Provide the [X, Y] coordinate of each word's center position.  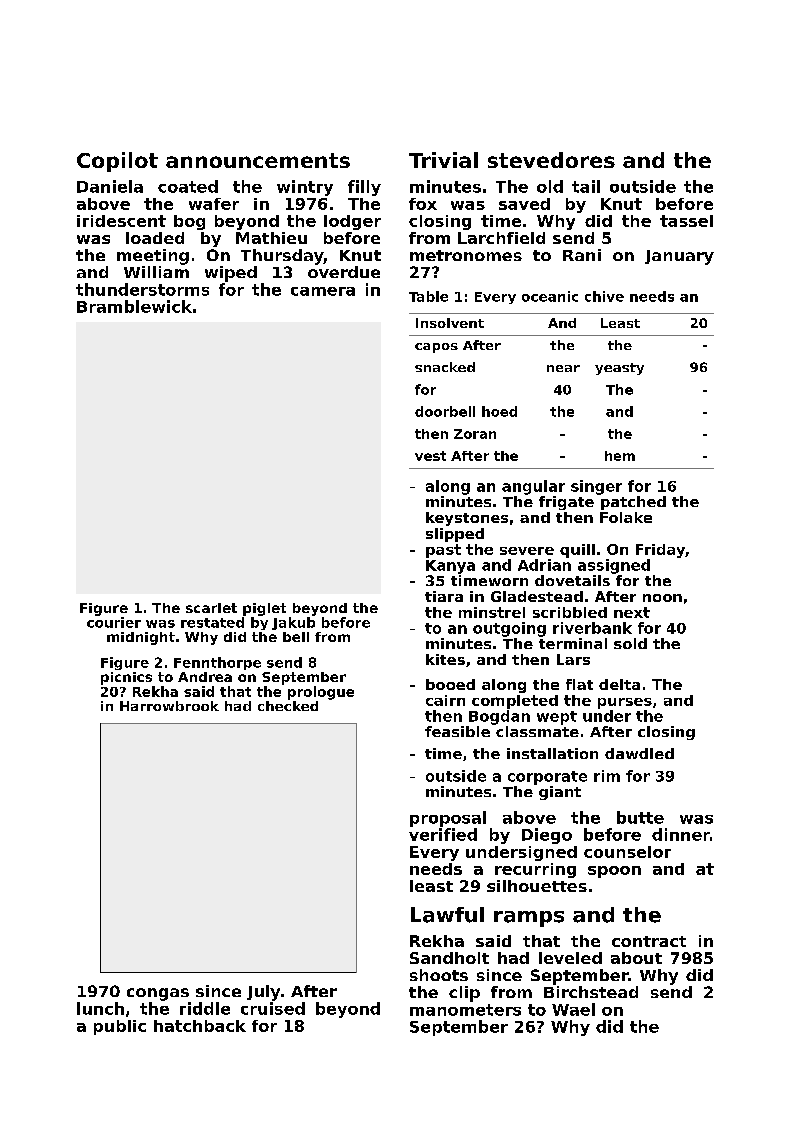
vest [430, 456]
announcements [258, 160]
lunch [100, 1008]
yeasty [619, 369]
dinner [681, 834]
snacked [445, 367]
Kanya [450, 567]
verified [443, 834]
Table [428, 296]
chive [604, 296]
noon [662, 598]
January [679, 257]
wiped [231, 274]
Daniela [110, 186]
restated [212, 622]
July [263, 993]
